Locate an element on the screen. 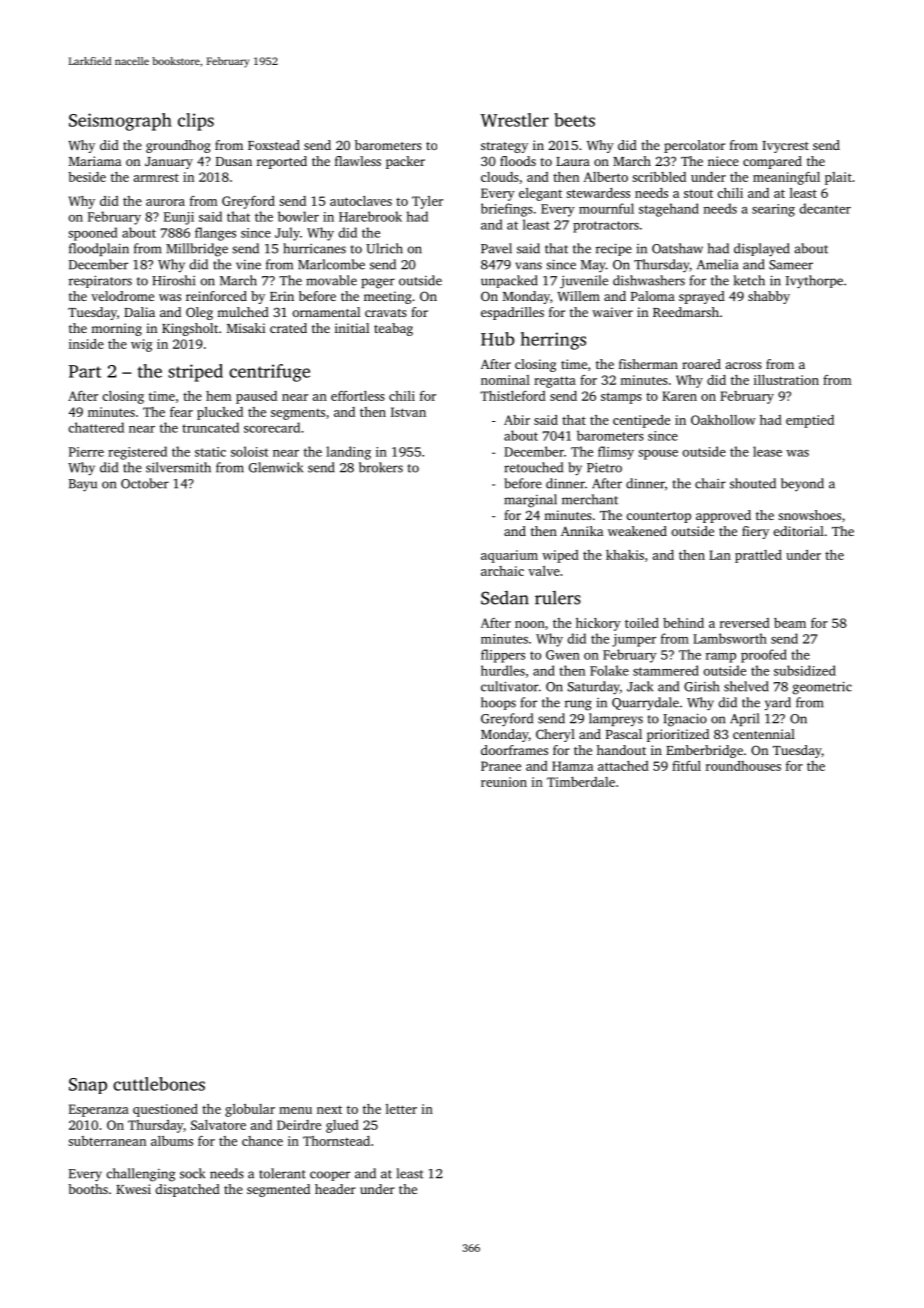 The height and width of the screenshot is (1308, 924). chattered is located at coordinates (96, 427).
